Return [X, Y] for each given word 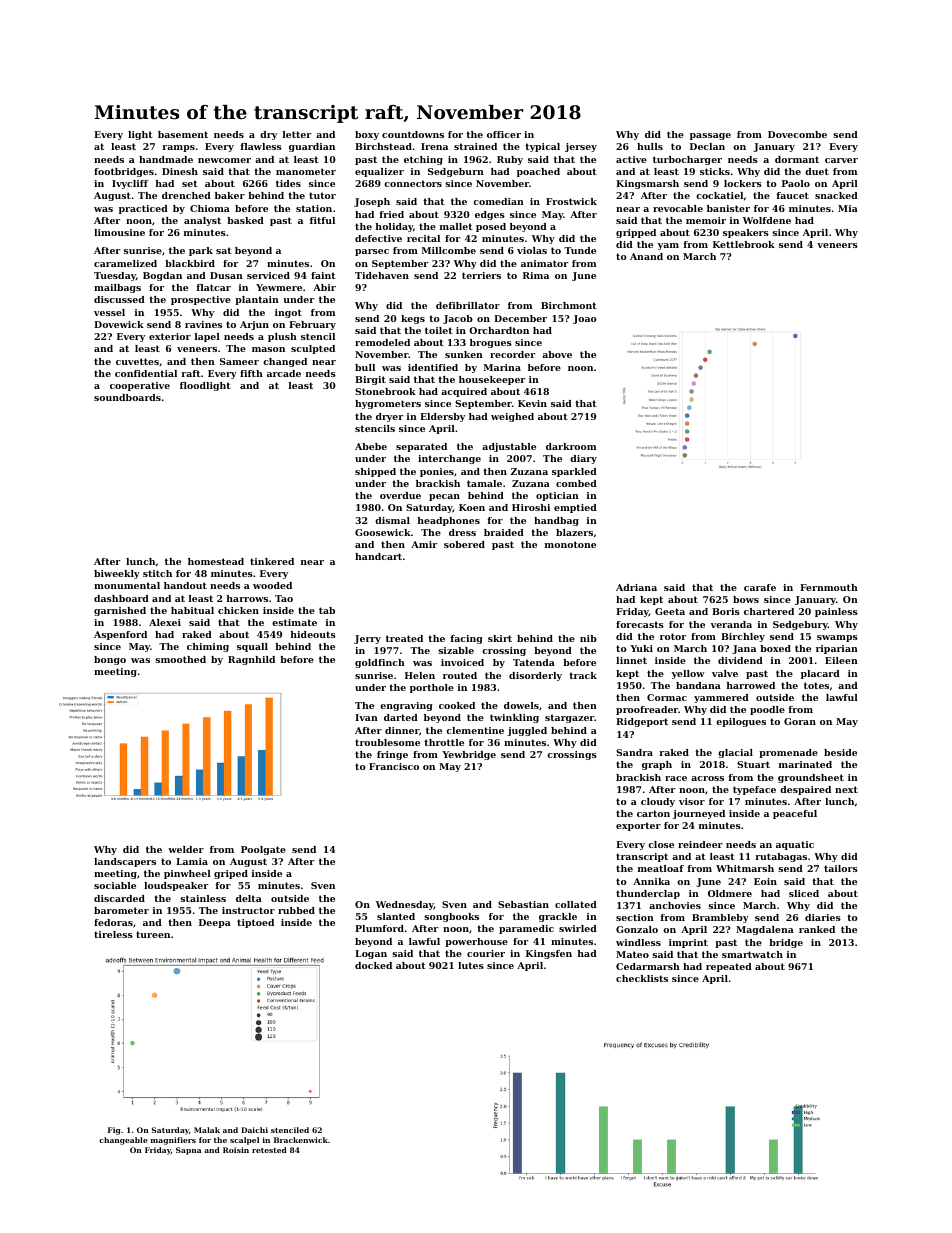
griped [231, 874]
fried [392, 214]
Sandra [634, 752]
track [583, 675]
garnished [120, 611]
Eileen [841, 660]
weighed [512, 417]
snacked [836, 195]
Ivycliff [130, 184]
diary [583, 459]
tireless [113, 934]
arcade [284, 373]
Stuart [753, 764]
